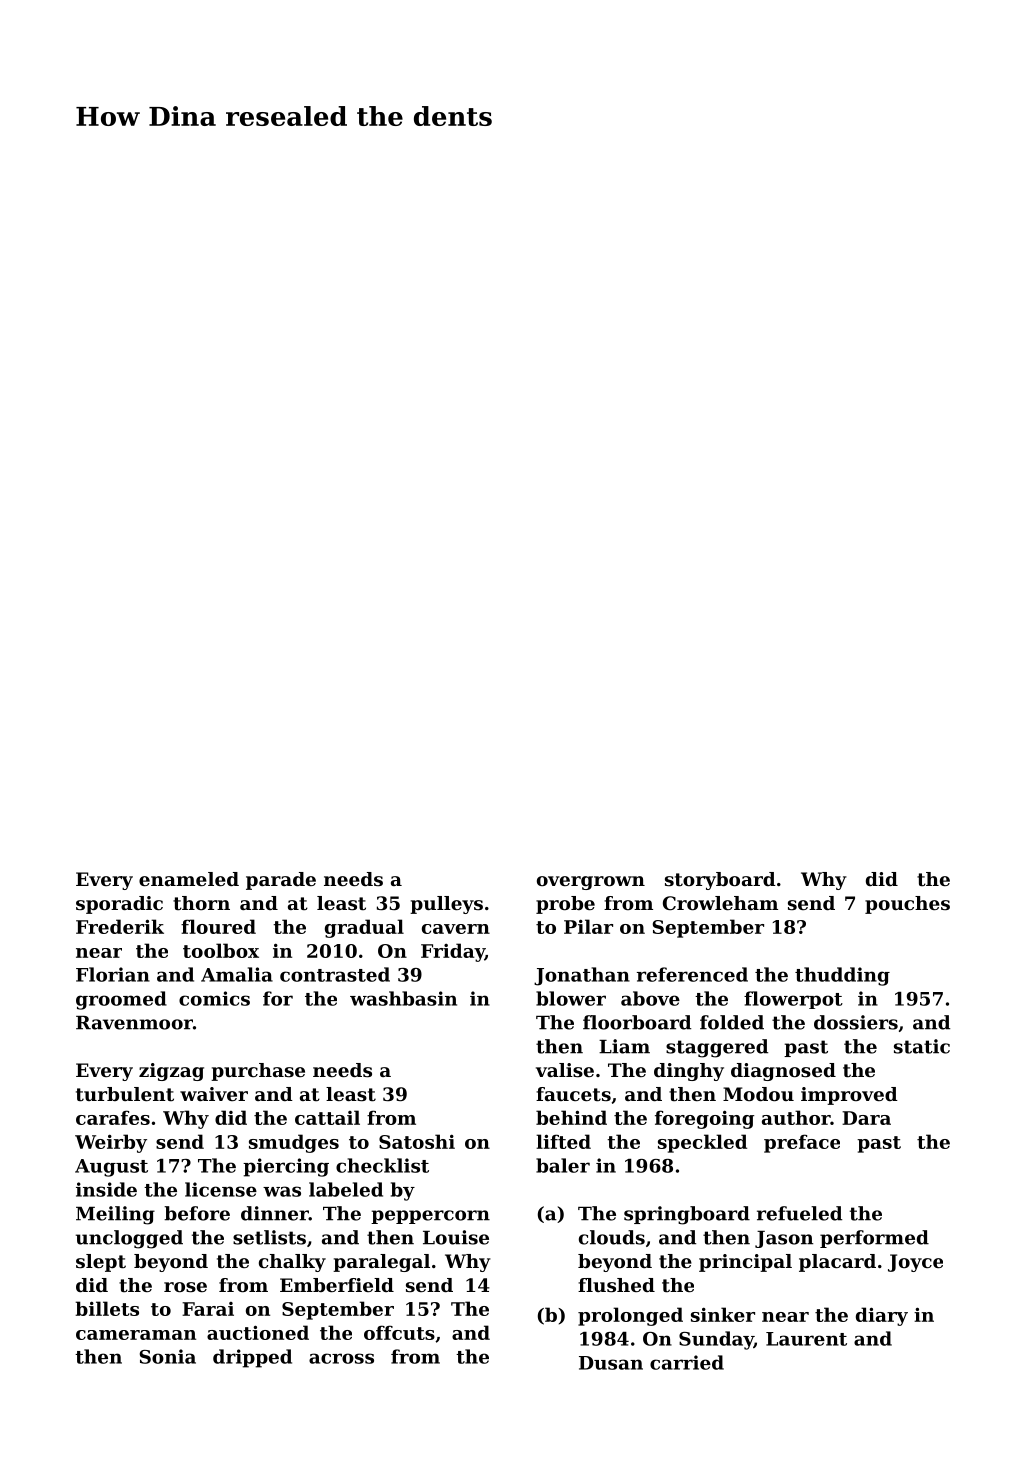  Describe the element at coordinates (612, 1237) in the document. I see `clouds` at that location.
